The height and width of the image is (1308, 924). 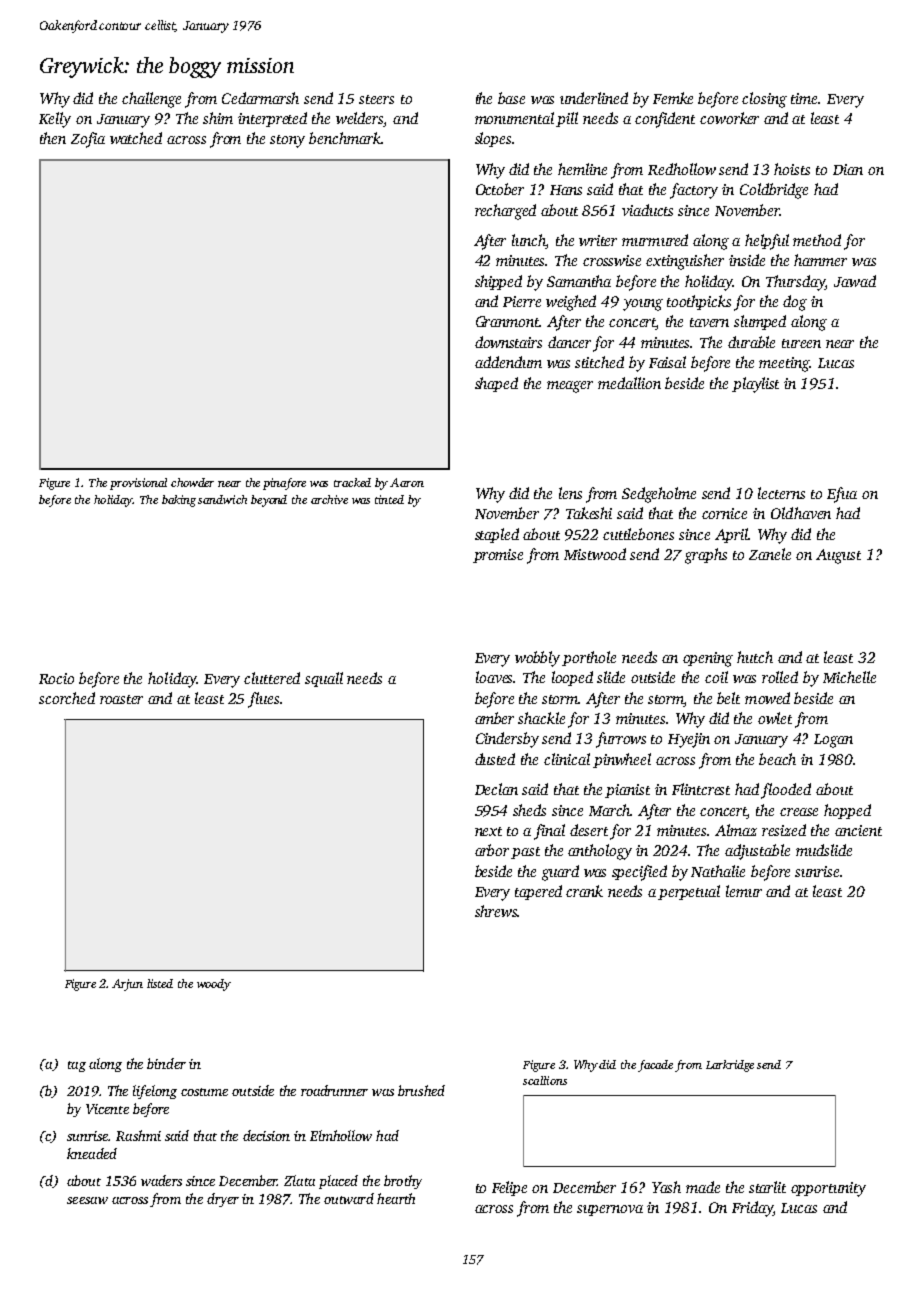 What do you see at coordinates (376, 99) in the image?
I see `steers` at bounding box center [376, 99].
